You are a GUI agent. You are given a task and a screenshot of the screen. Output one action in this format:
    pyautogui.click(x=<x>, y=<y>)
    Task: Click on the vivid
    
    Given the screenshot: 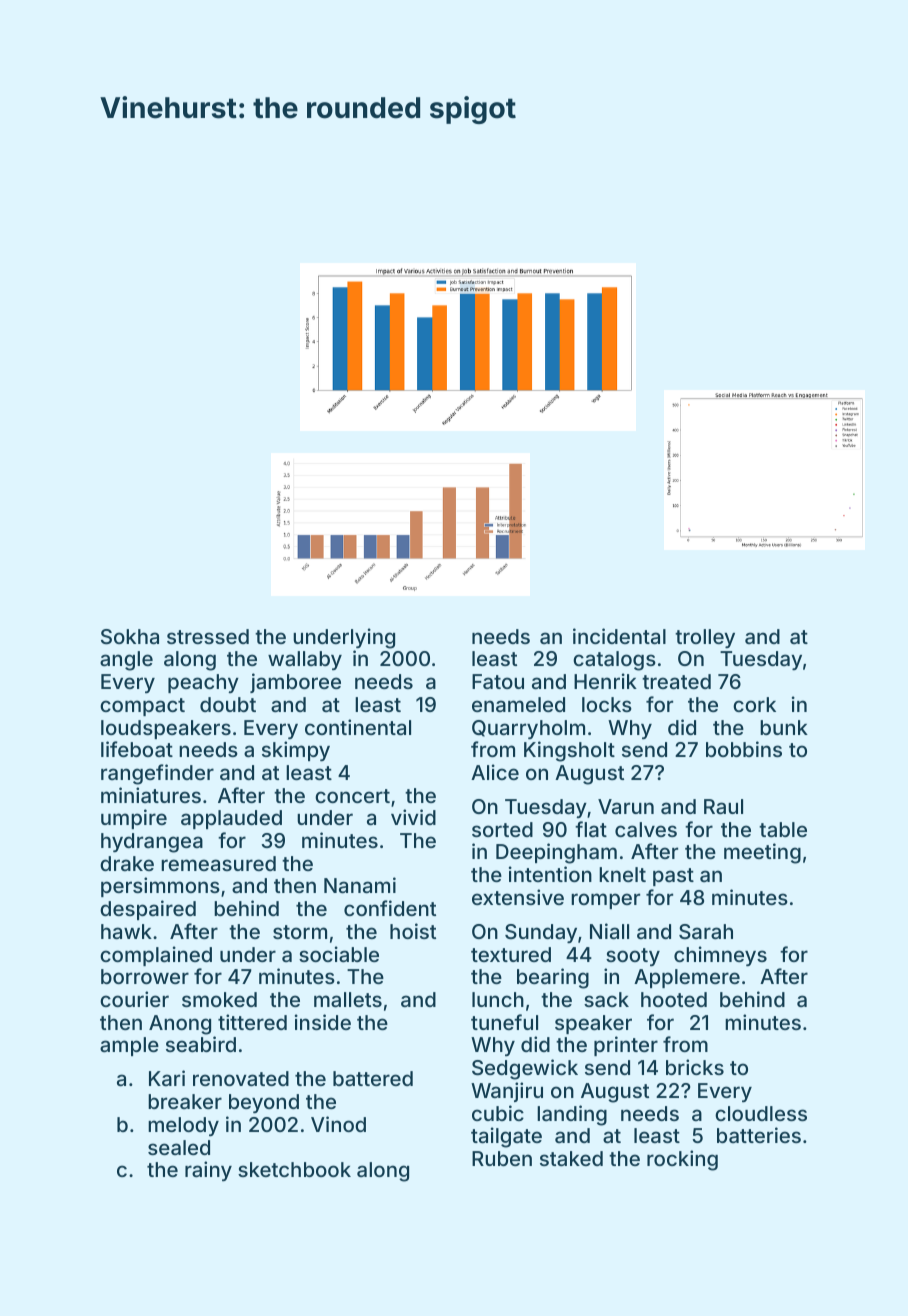 What is the action you would take?
    pyautogui.click(x=413, y=817)
